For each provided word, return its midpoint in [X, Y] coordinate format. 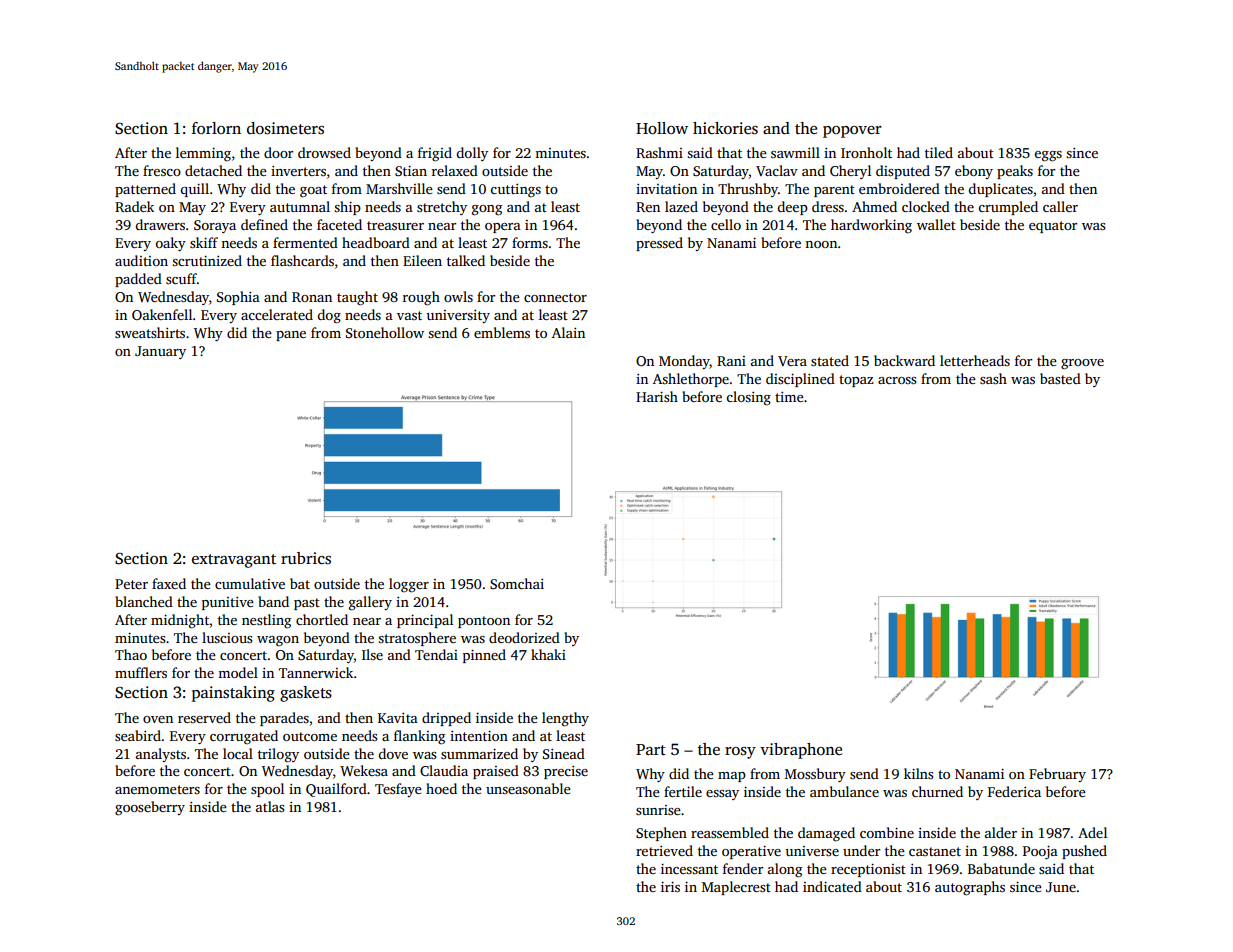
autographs [970, 888]
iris [670, 886]
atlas [270, 806]
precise [566, 772]
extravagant [234, 561]
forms [530, 242]
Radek [134, 206]
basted [1060, 378]
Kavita [398, 718]
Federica [1014, 791]
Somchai [517, 583]
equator [1053, 227]
